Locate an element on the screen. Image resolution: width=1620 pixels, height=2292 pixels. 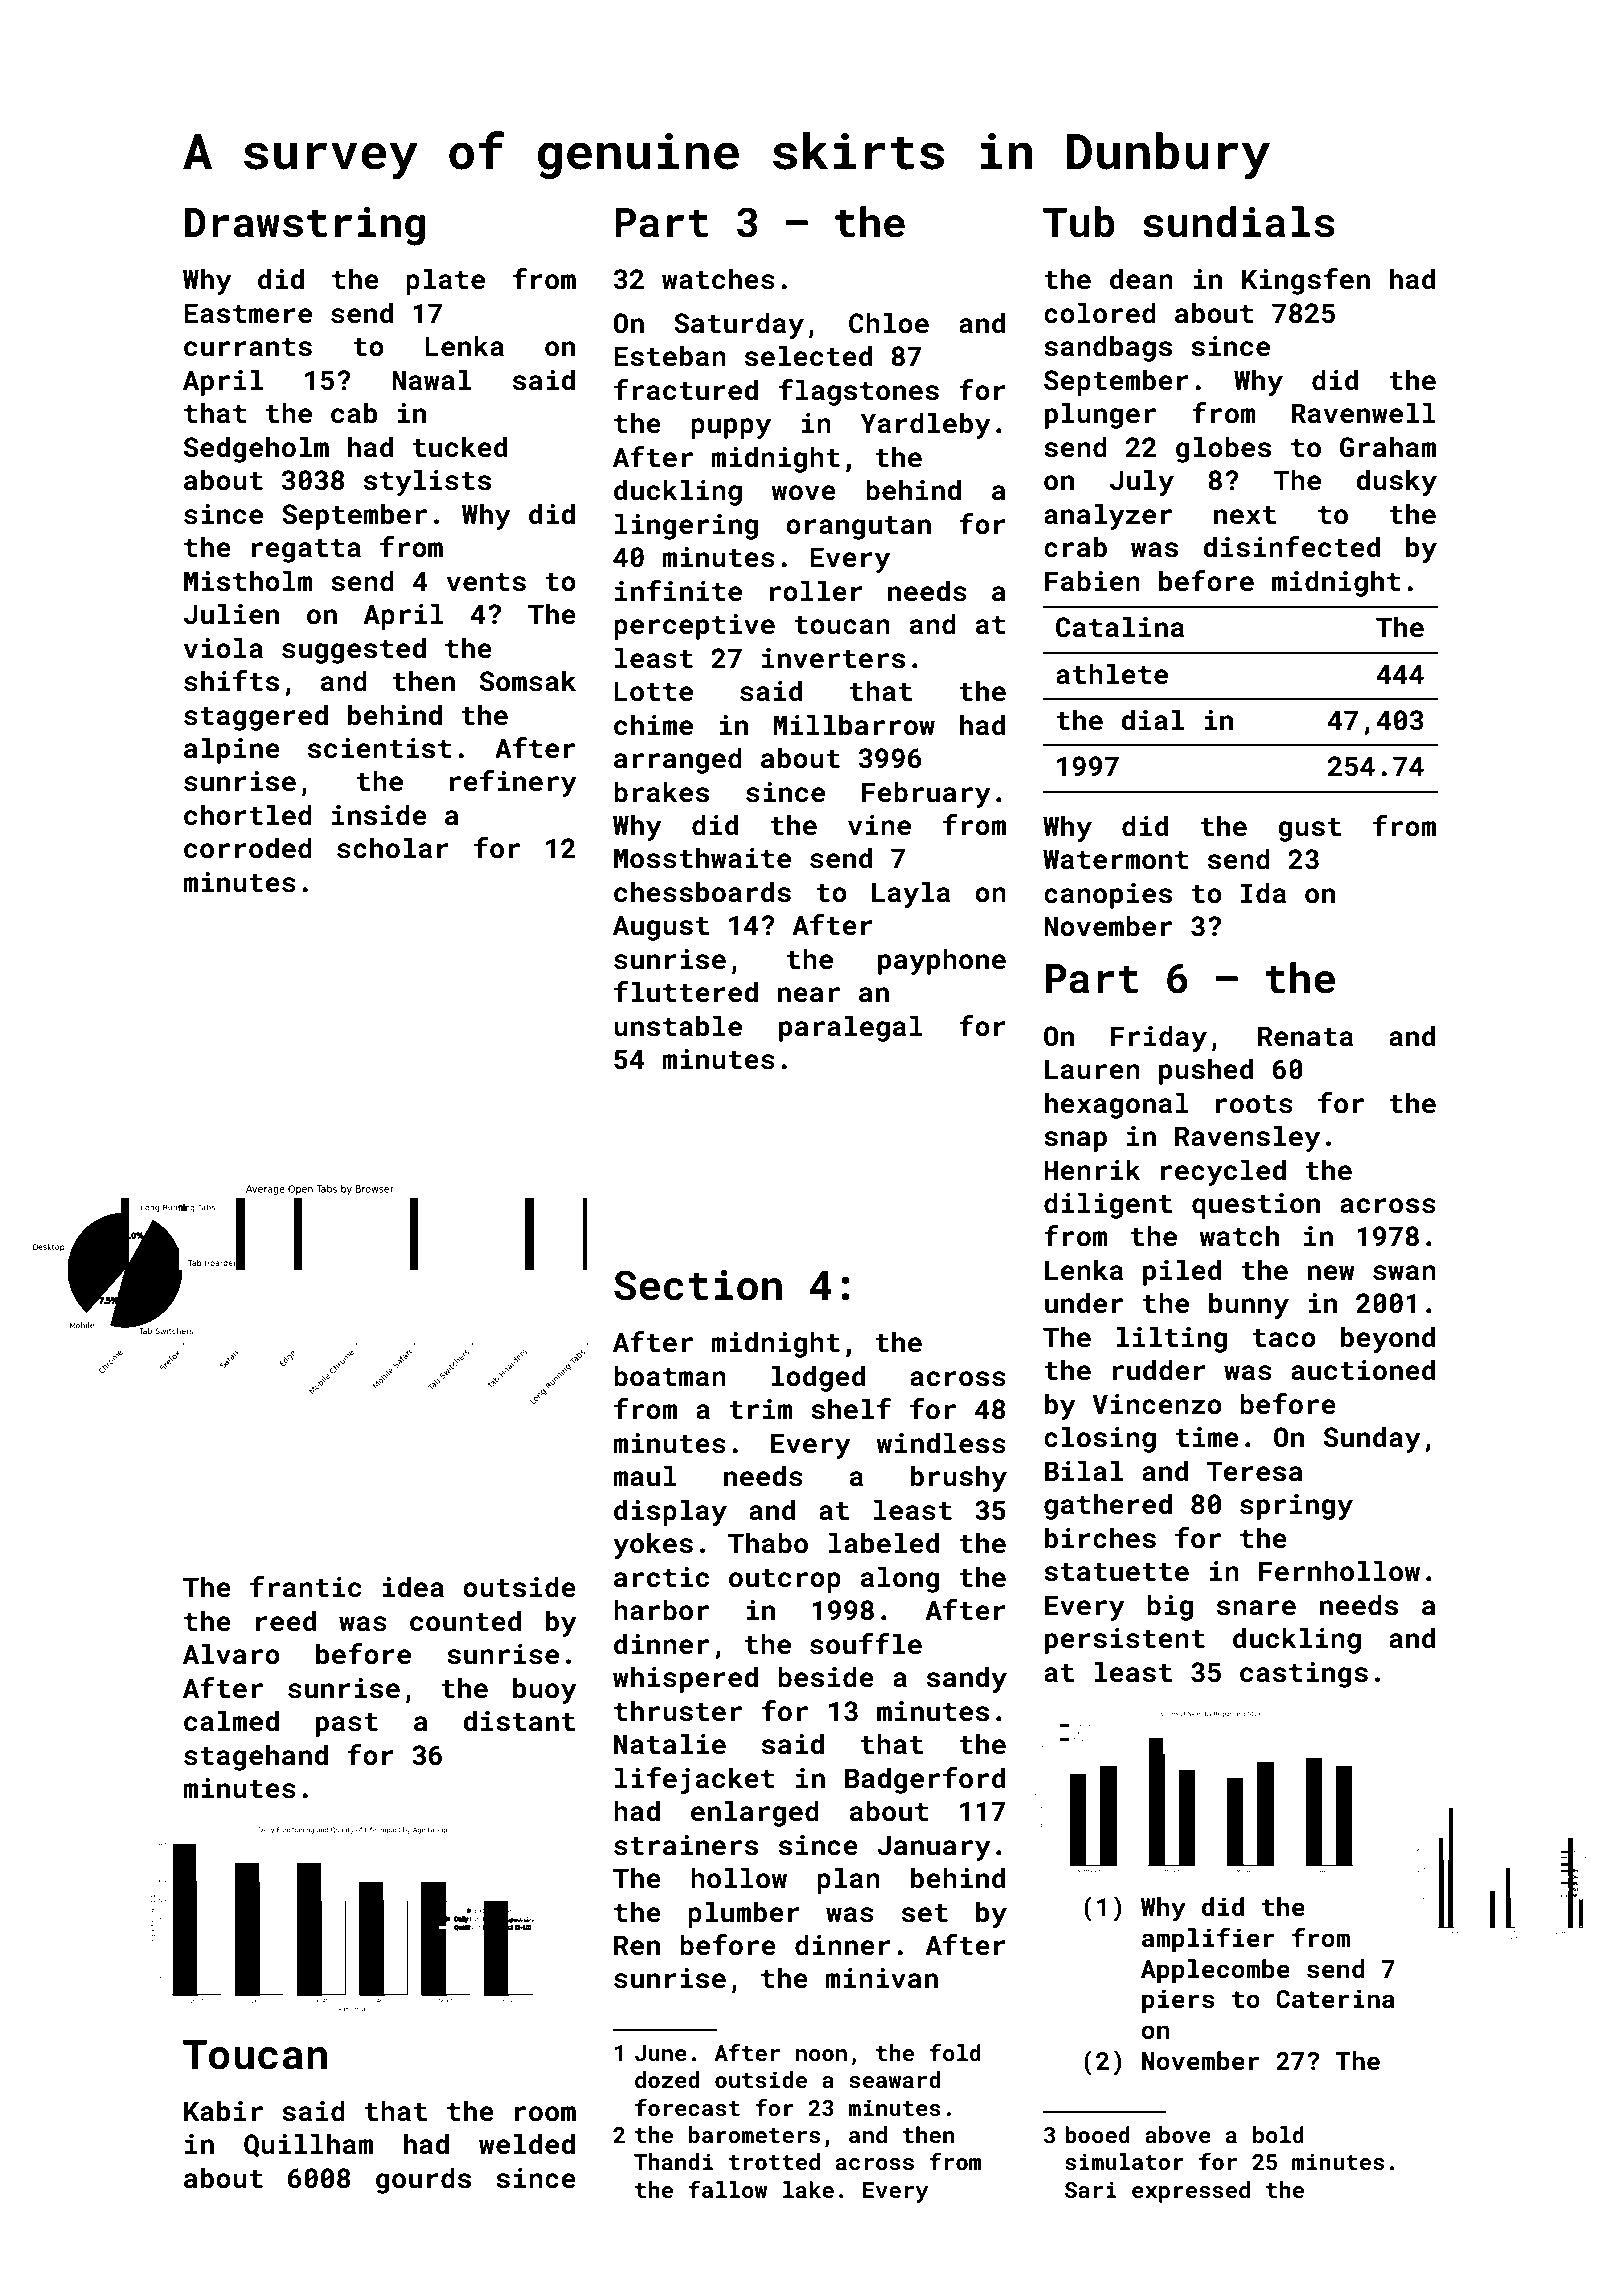
athlete is located at coordinates (1112, 674).
